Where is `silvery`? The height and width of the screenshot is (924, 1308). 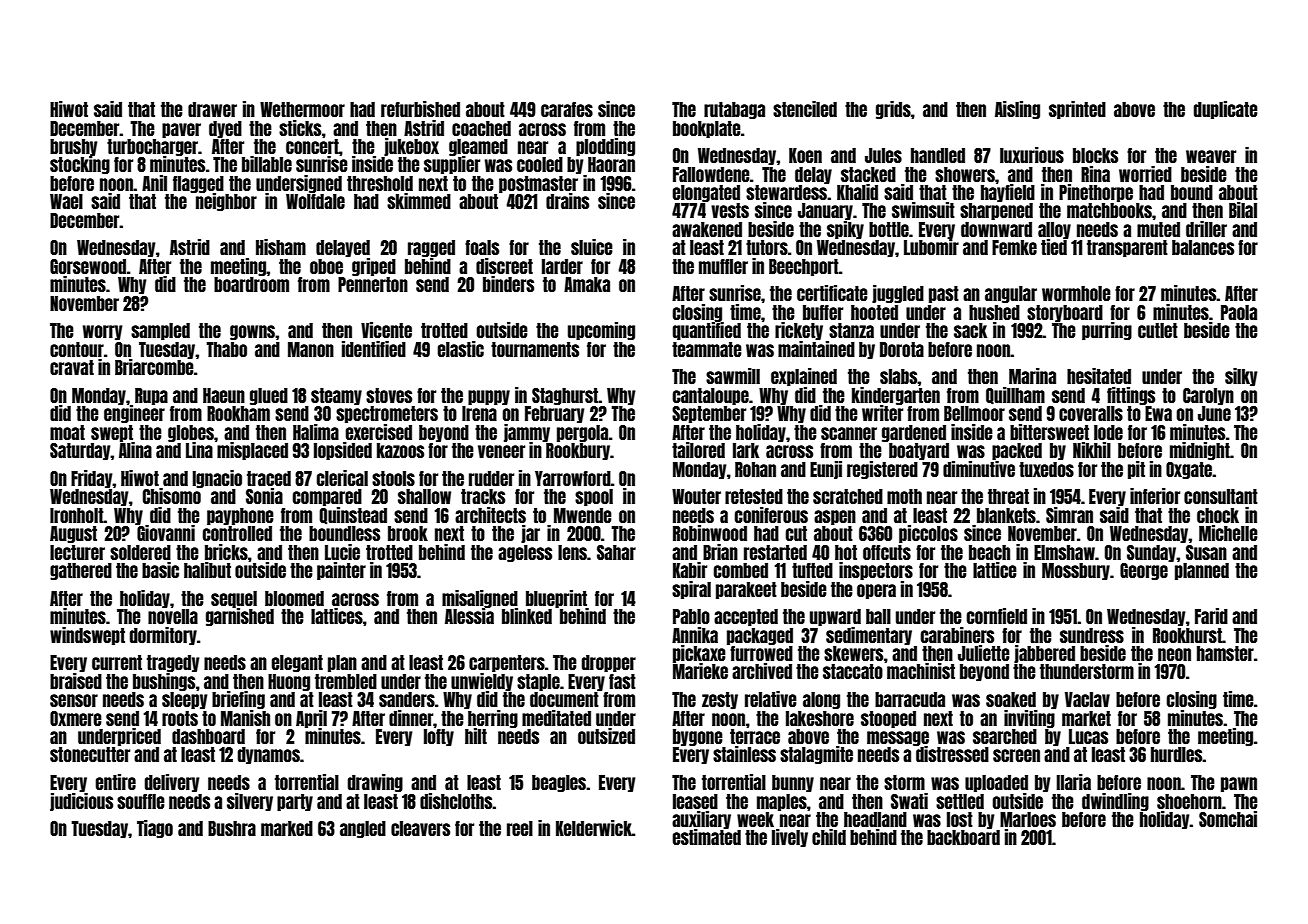 silvery is located at coordinates (250, 802).
